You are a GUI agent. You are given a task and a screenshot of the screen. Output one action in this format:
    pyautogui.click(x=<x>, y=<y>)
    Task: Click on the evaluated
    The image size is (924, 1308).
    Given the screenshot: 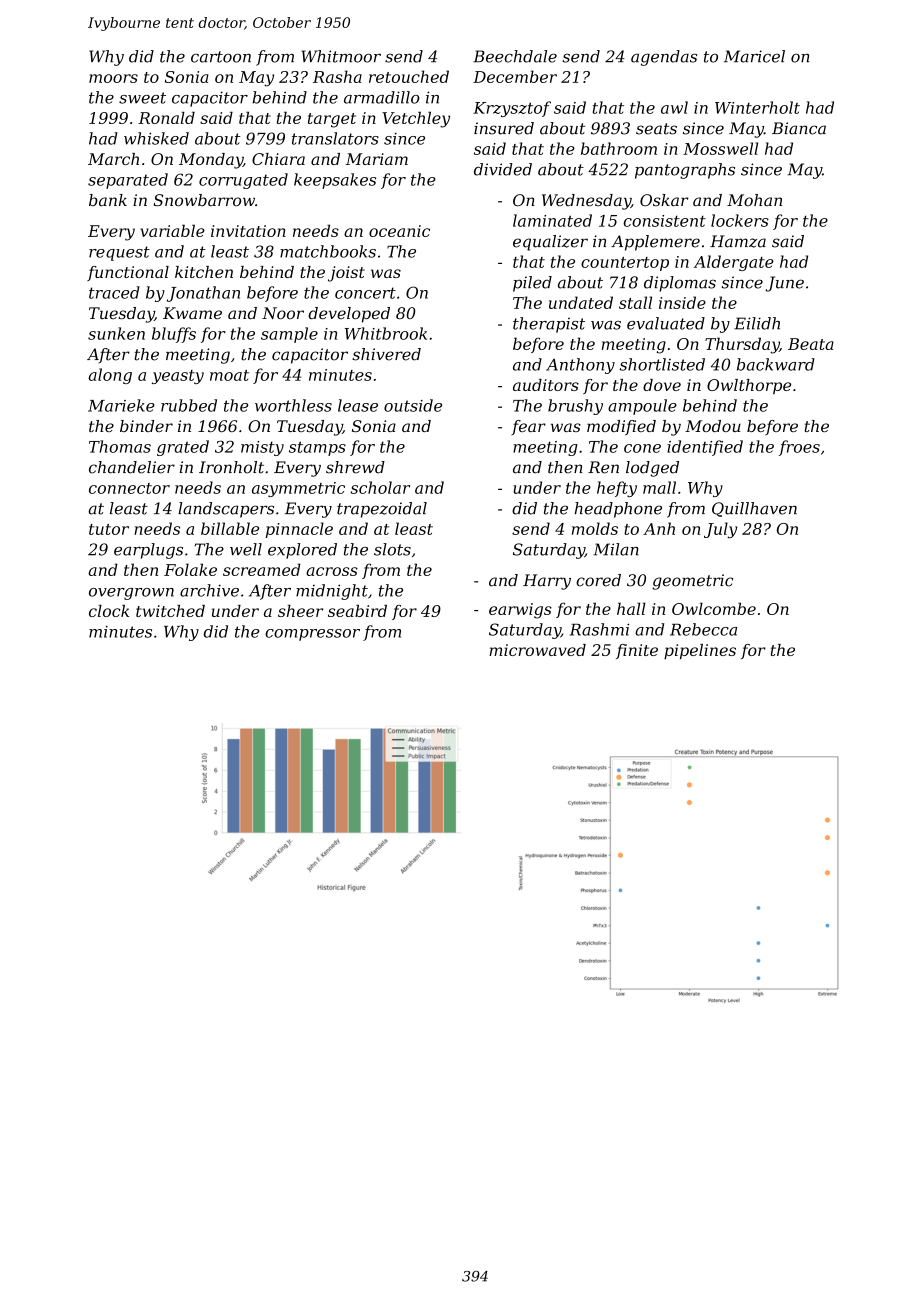 What is the action you would take?
    pyautogui.click(x=666, y=323)
